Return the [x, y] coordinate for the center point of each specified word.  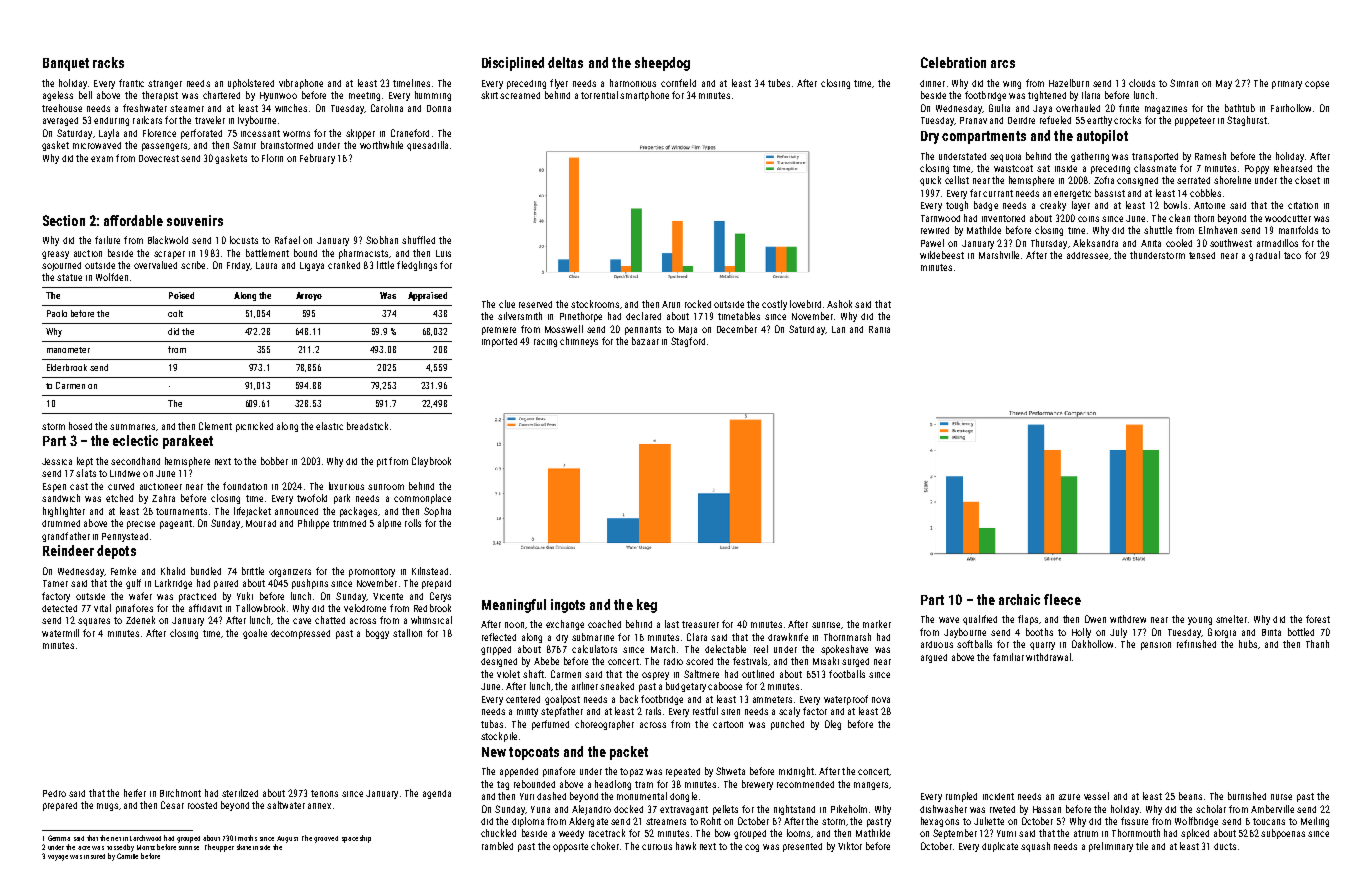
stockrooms [595, 304]
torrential [599, 95]
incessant [260, 133]
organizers [290, 573]
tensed [1202, 255]
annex [319, 806]
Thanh [1317, 644]
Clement [215, 426]
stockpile [499, 737]
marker [877, 624]
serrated [1193, 180]
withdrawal [1048, 657]
